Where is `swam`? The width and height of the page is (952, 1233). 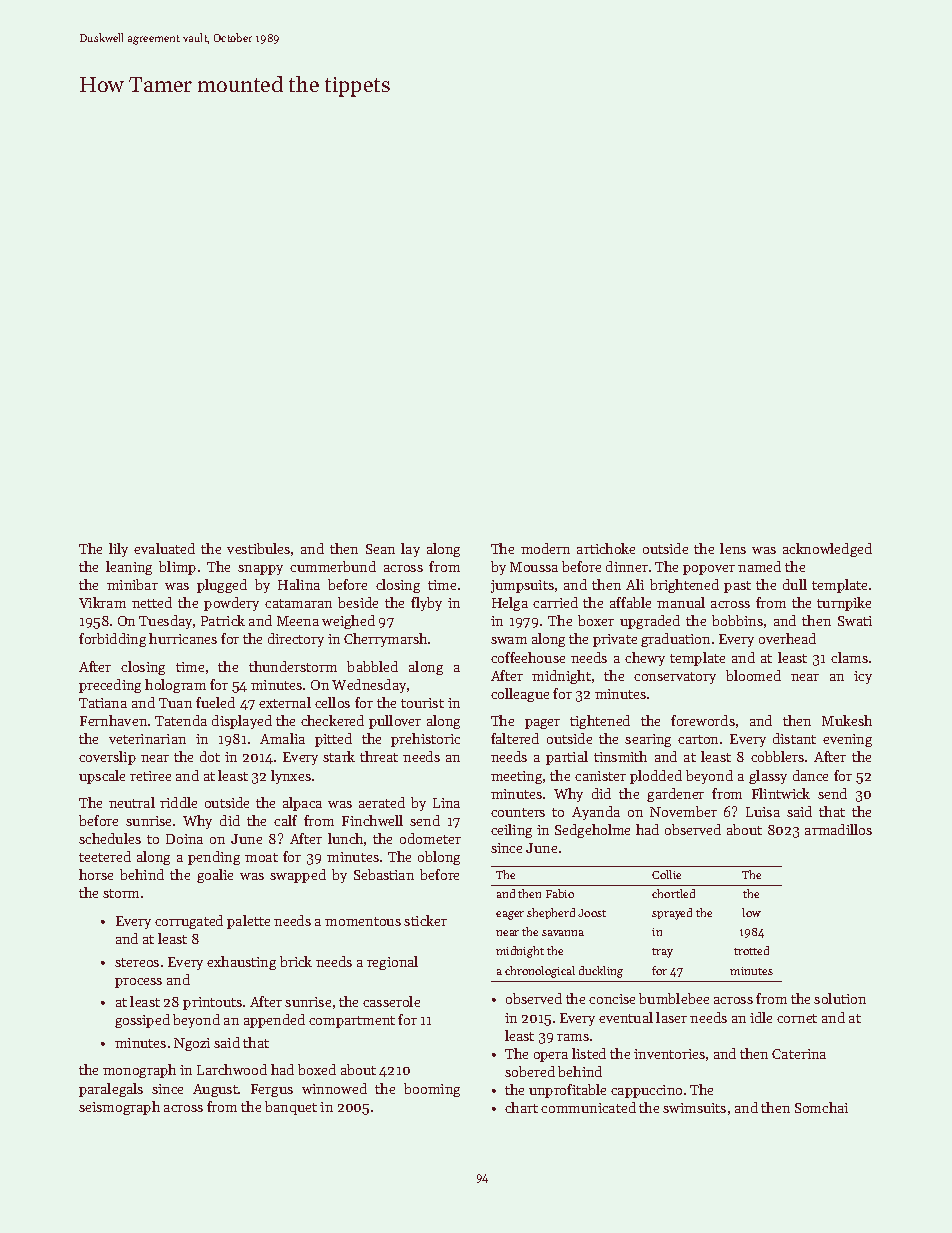 swam is located at coordinates (509, 640).
